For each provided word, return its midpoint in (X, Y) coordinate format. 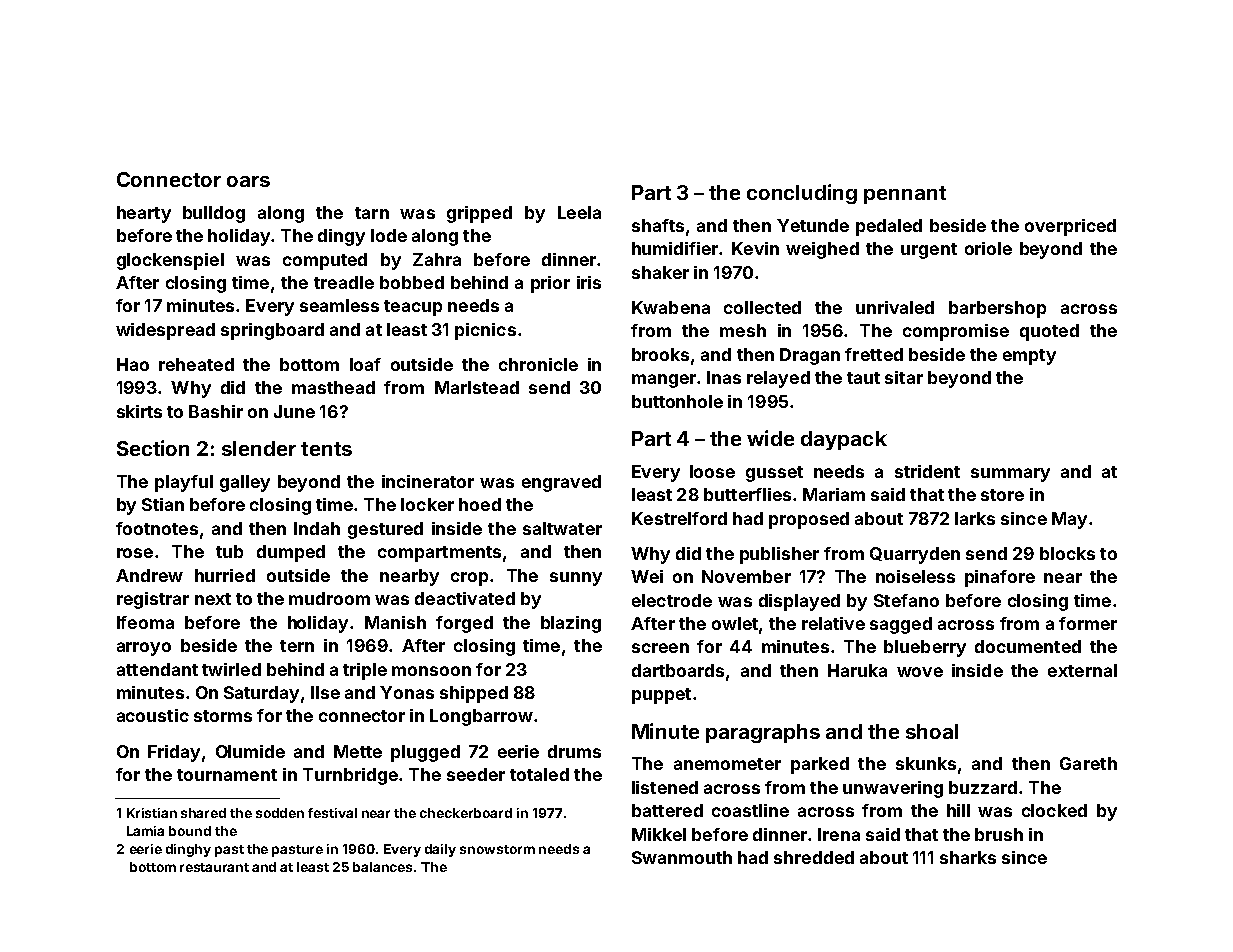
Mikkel (659, 834)
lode (389, 235)
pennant (905, 195)
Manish (395, 622)
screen (660, 648)
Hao (133, 364)
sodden (280, 813)
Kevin (755, 248)
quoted (1049, 332)
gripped (479, 214)
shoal (932, 731)
